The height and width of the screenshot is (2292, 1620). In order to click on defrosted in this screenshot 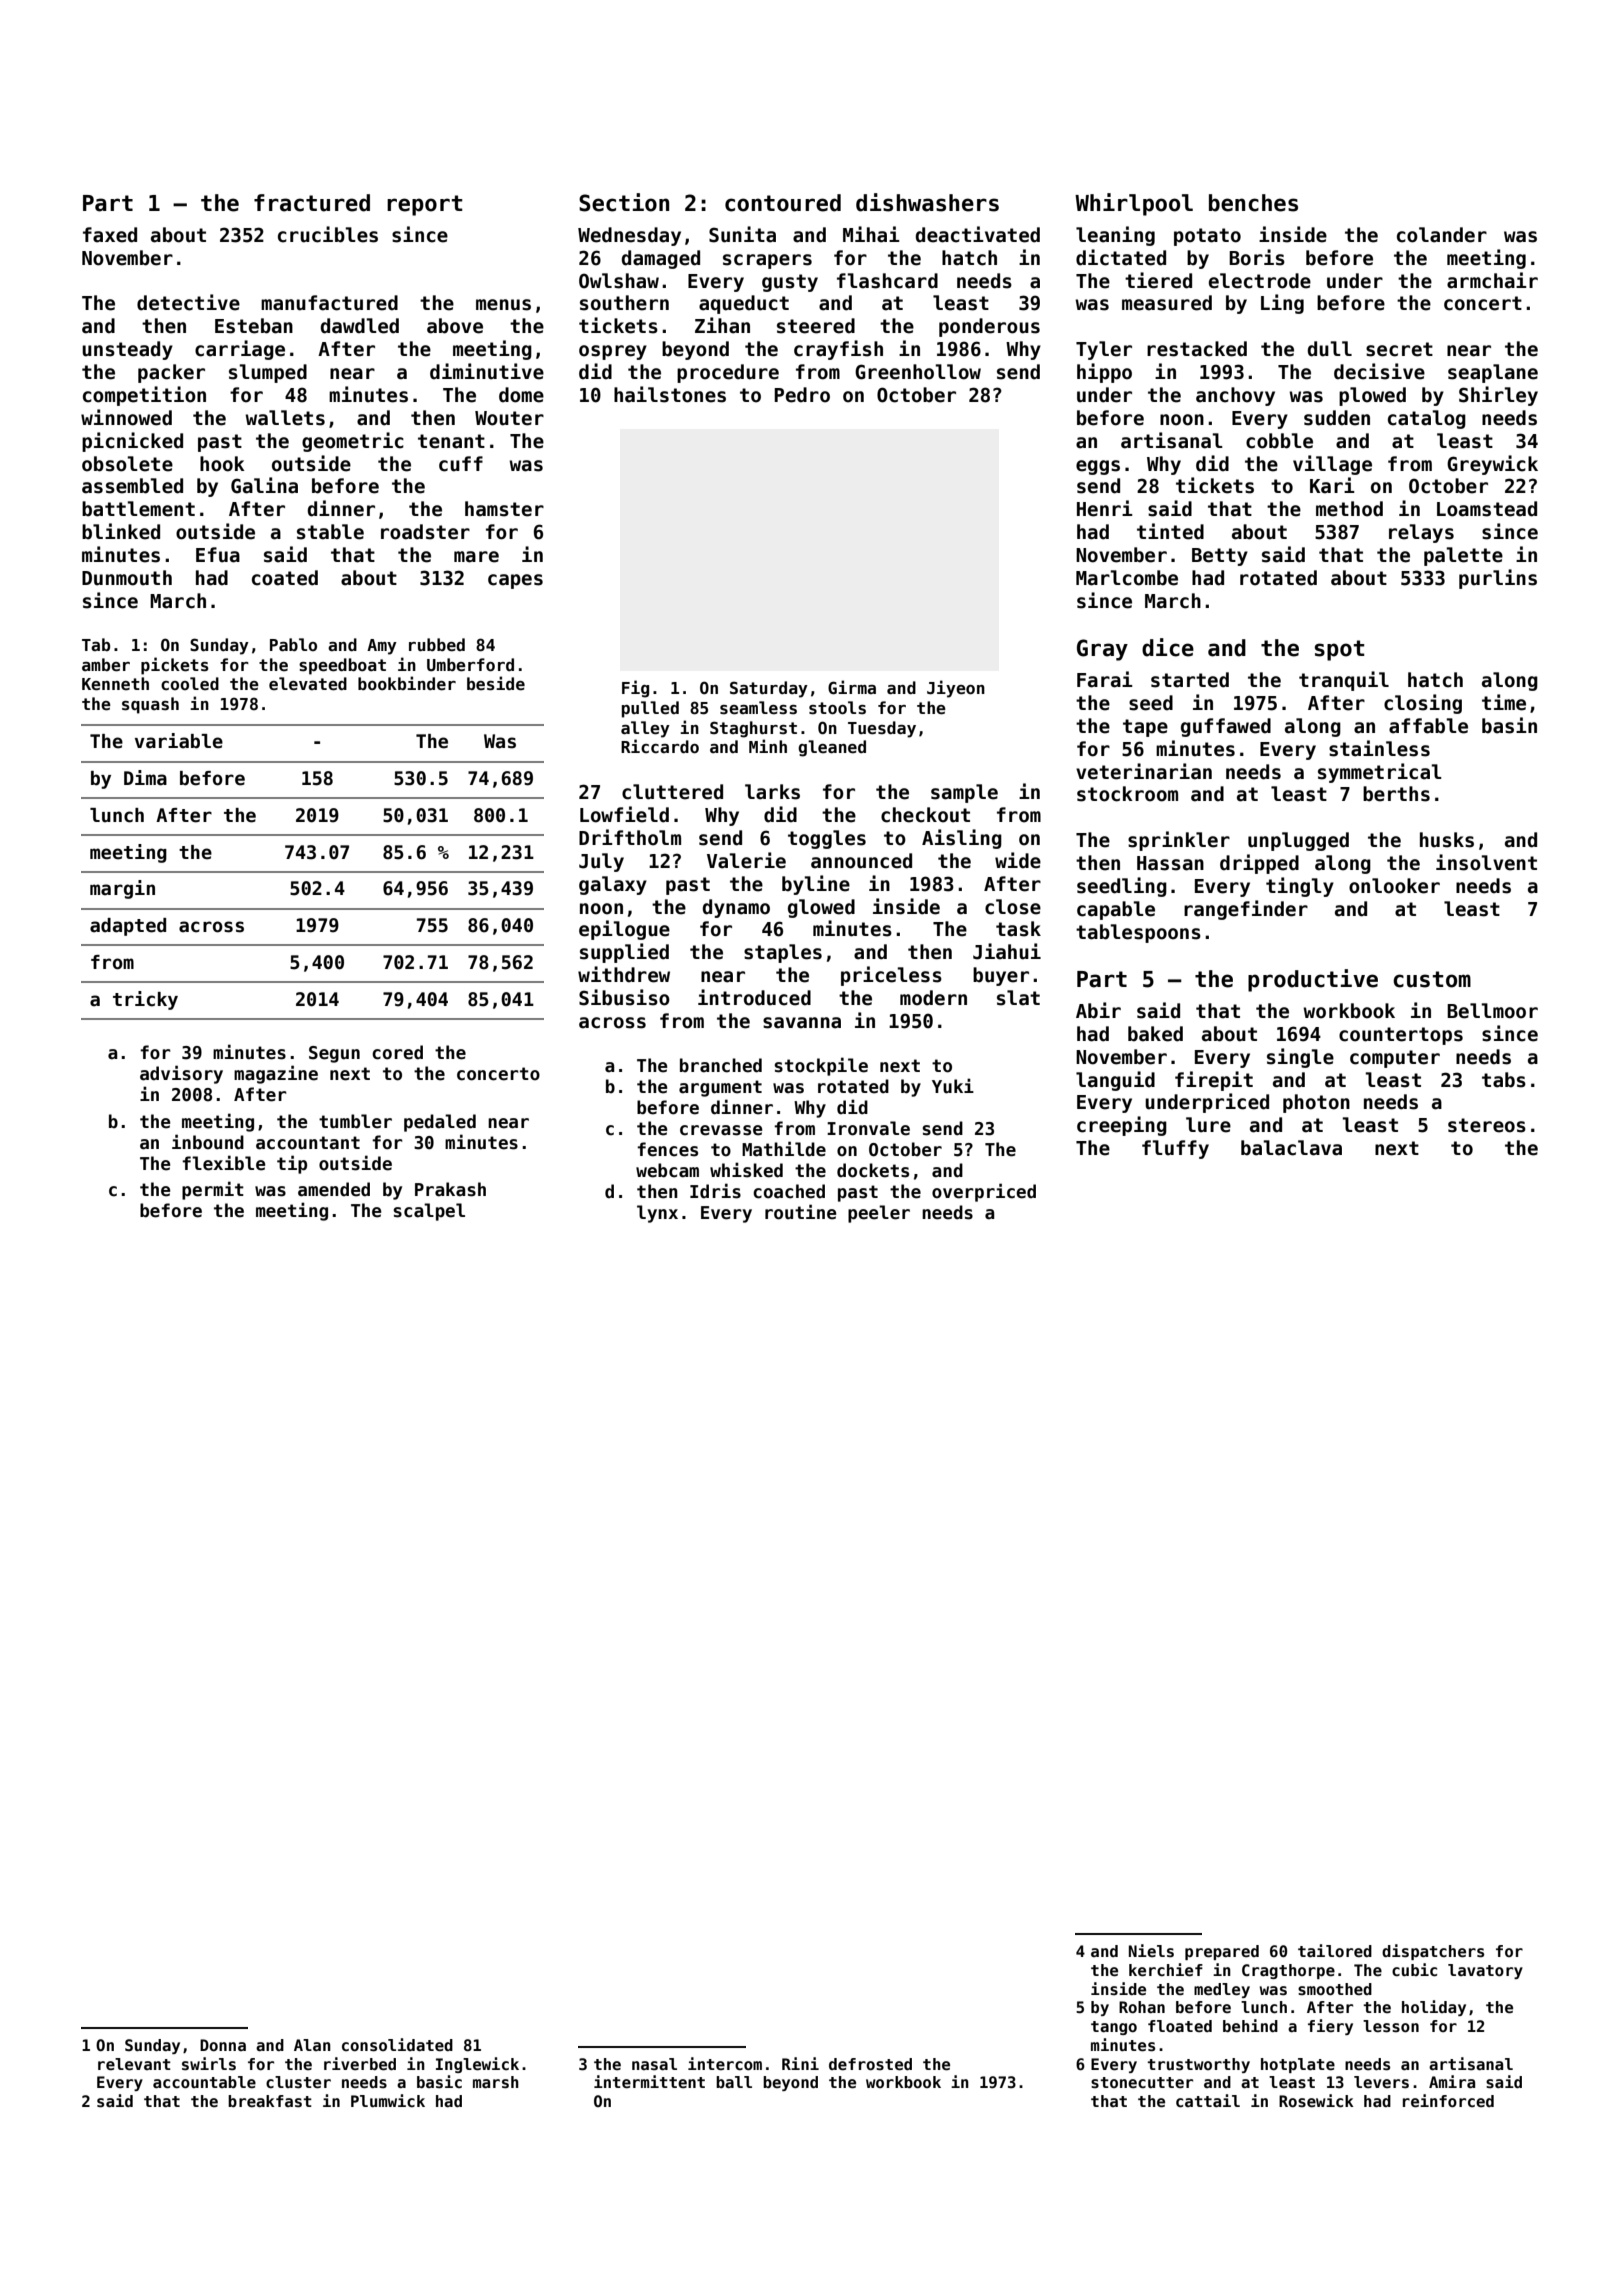, I will do `click(870, 2064)`.
